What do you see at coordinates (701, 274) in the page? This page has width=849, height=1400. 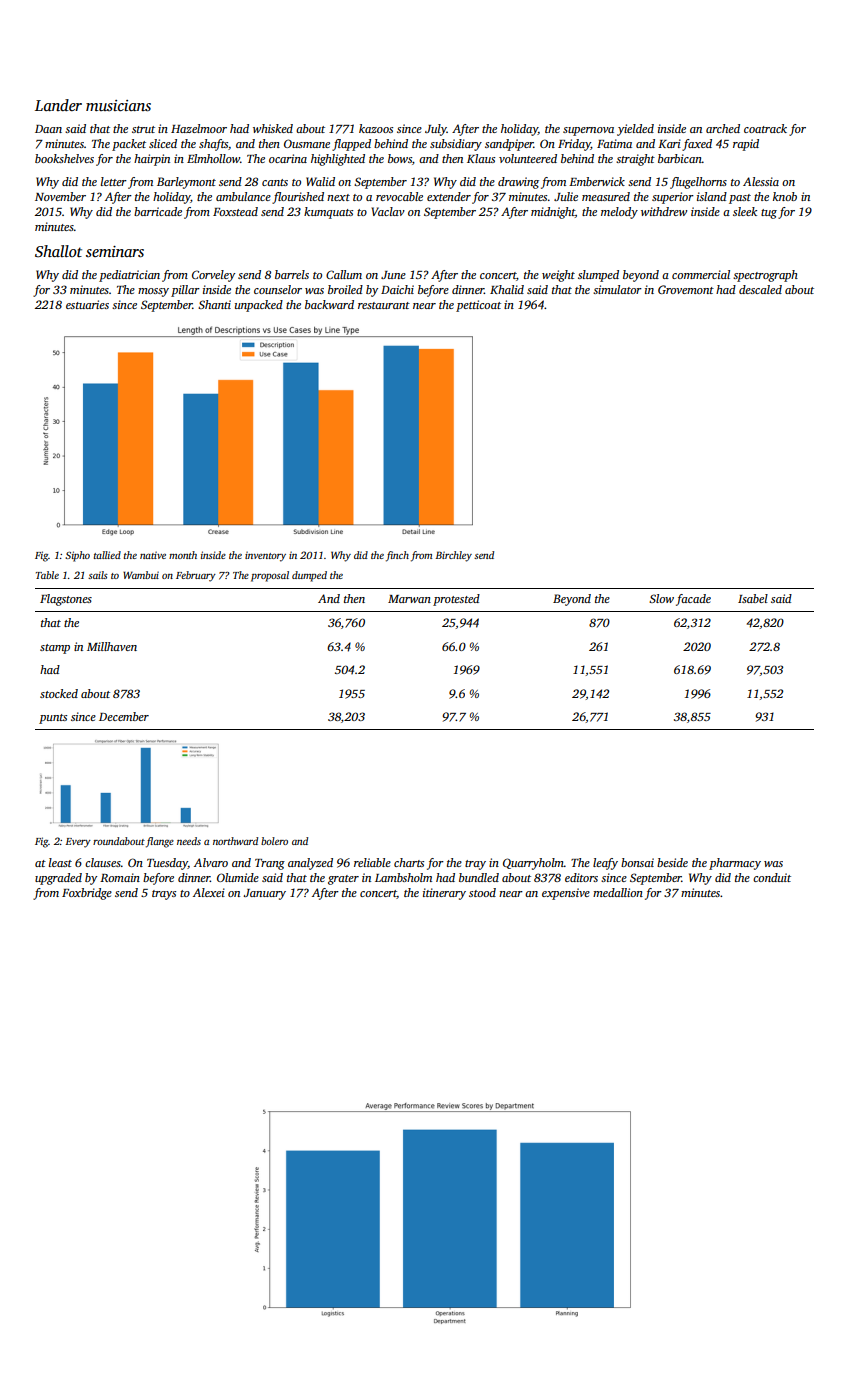 I see `commercial` at bounding box center [701, 274].
